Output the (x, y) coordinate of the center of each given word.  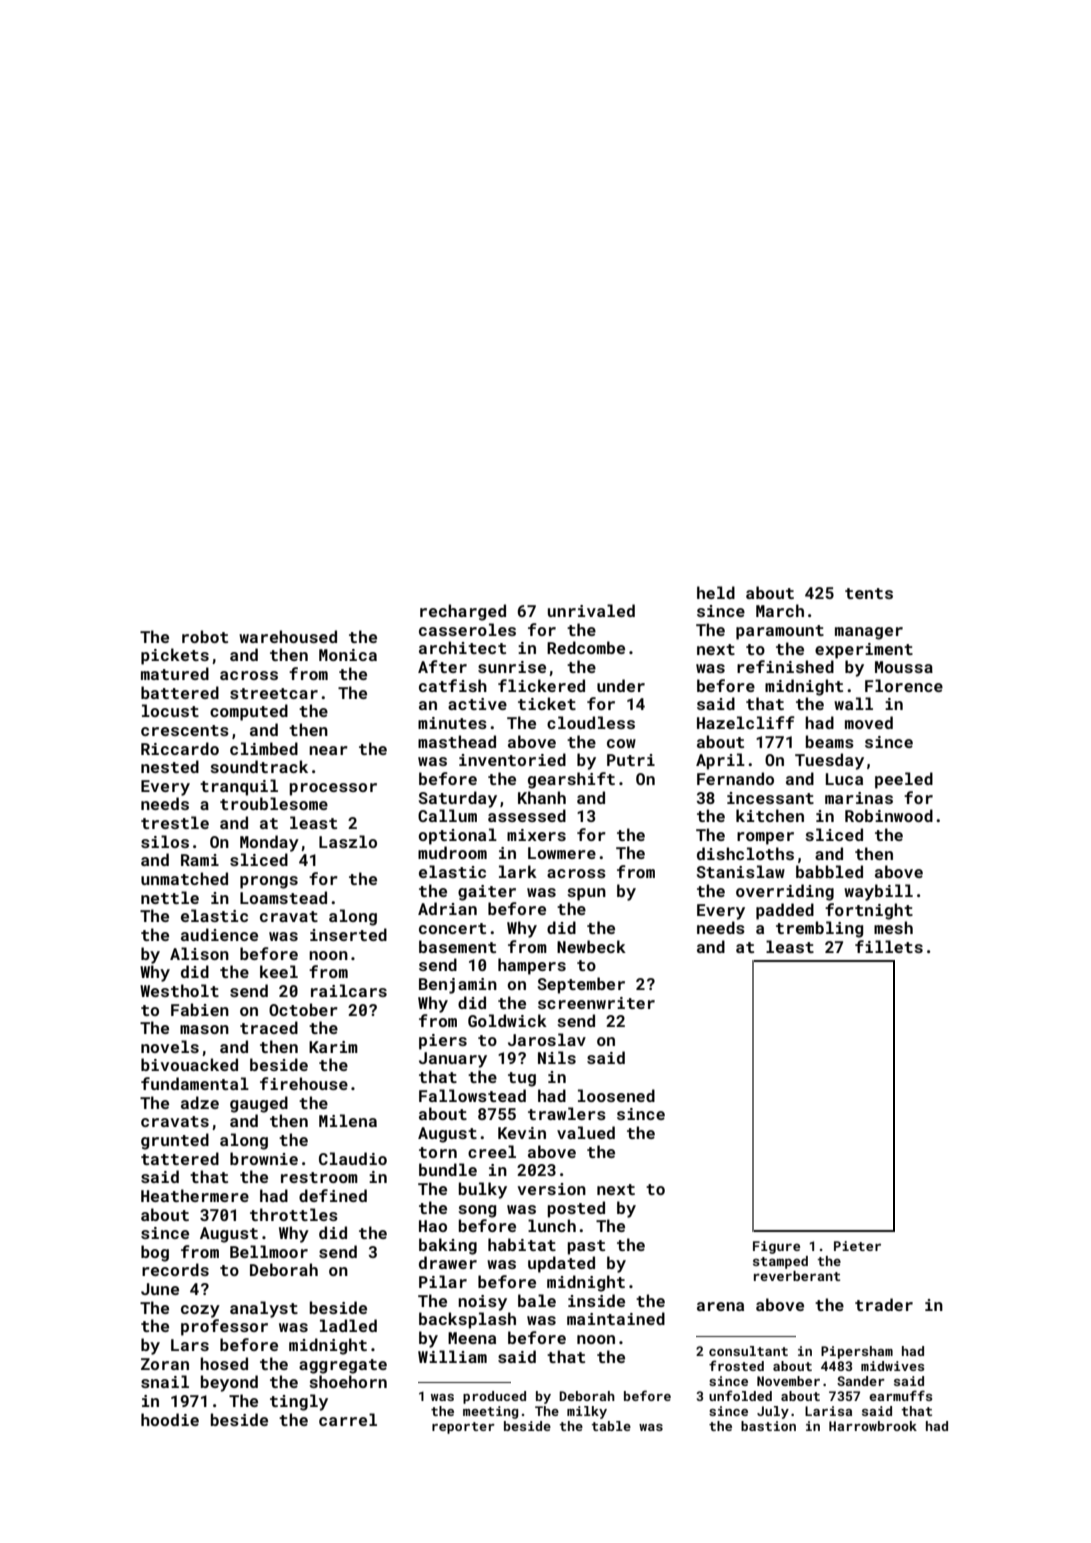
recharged (463, 612)
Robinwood (889, 815)
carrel (348, 1419)
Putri (631, 760)
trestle (175, 822)
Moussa (904, 667)
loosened (616, 1095)
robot (205, 636)
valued (586, 1132)
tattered (180, 1158)
